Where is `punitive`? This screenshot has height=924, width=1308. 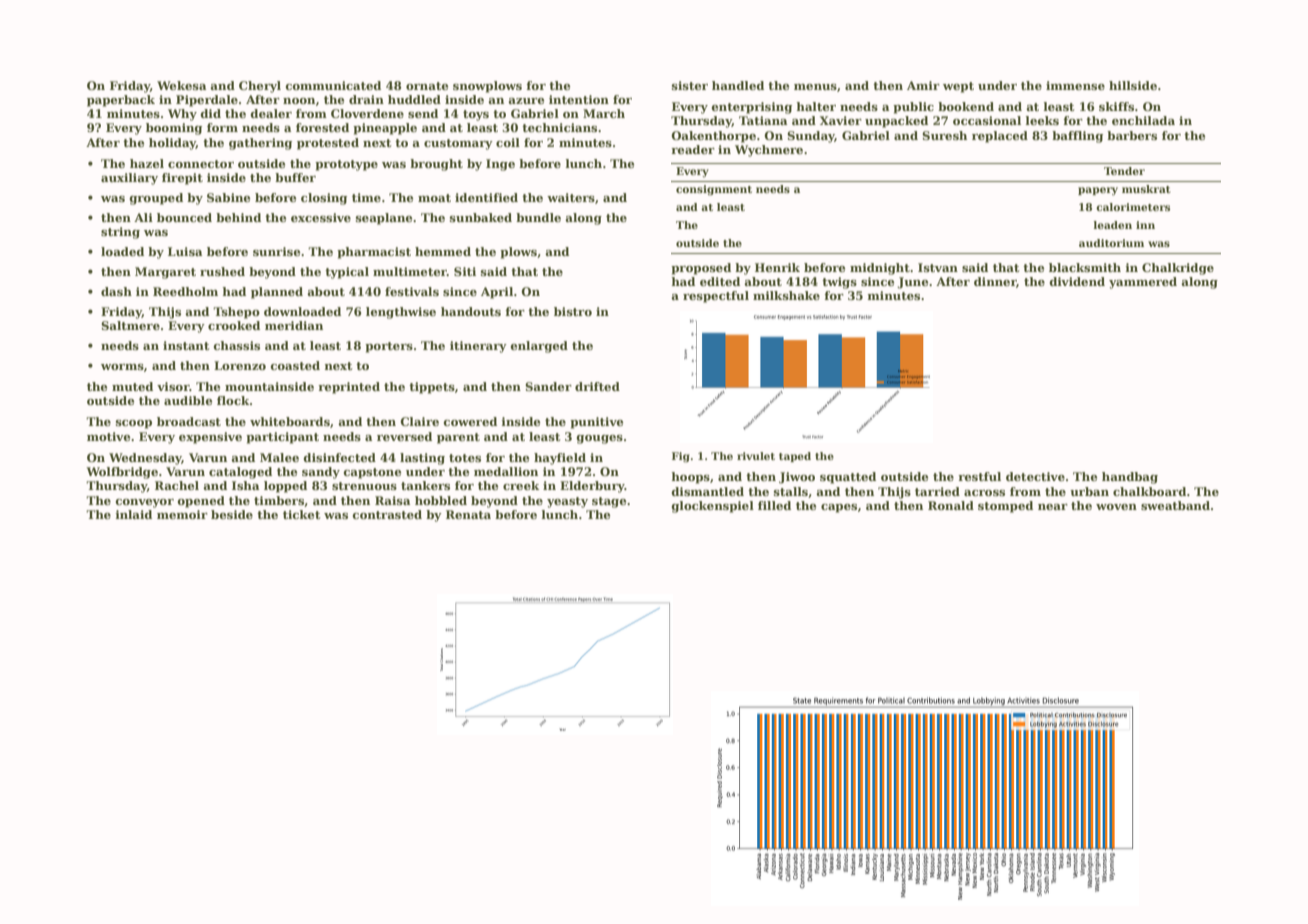 punitive is located at coordinates (596, 423).
